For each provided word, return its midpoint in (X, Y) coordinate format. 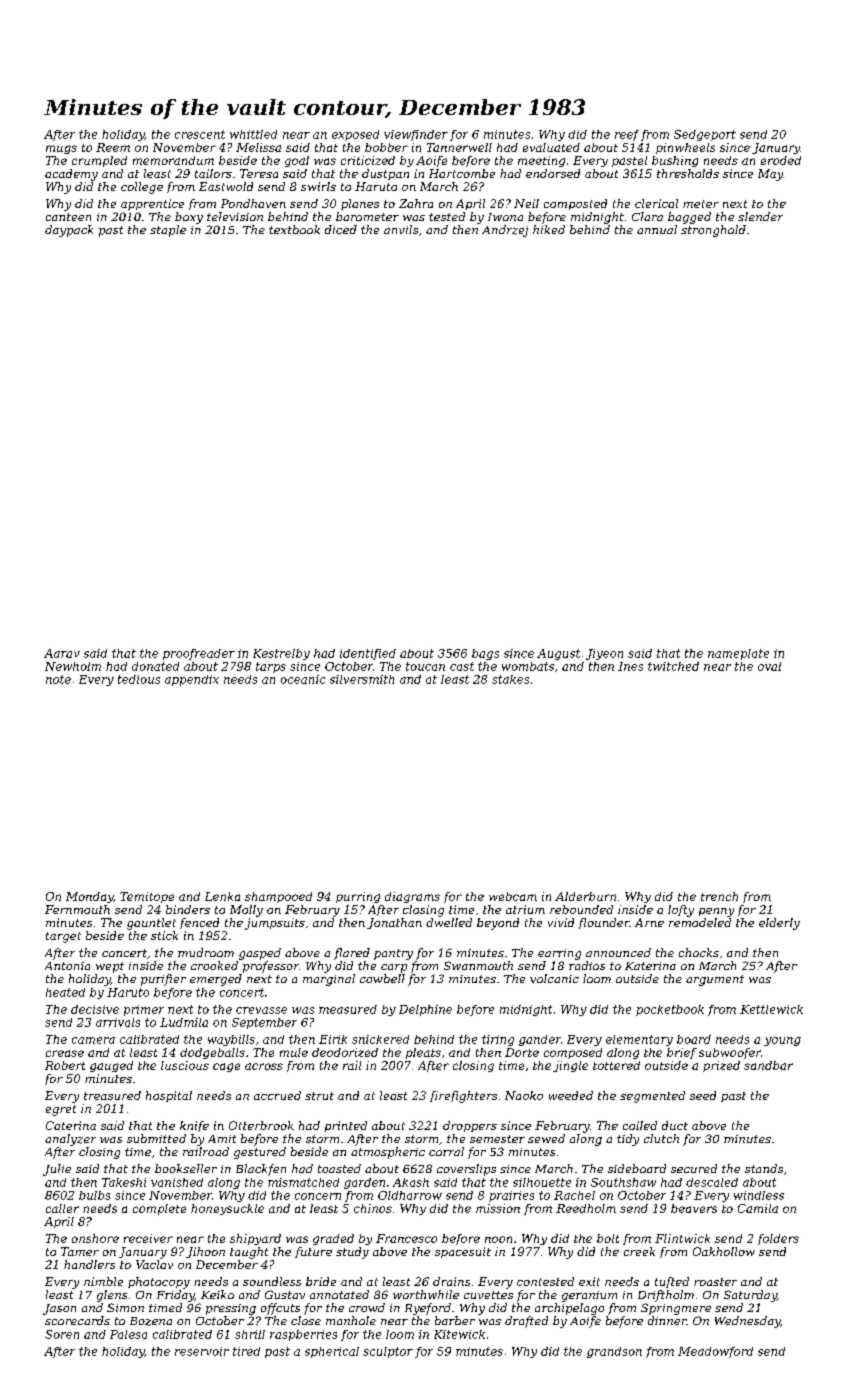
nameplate (738, 654)
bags (485, 654)
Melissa (258, 147)
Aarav (62, 653)
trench (719, 896)
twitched (673, 666)
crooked (214, 965)
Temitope (147, 897)
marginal (329, 980)
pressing (231, 1309)
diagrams (412, 897)
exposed (355, 135)
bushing (675, 161)
